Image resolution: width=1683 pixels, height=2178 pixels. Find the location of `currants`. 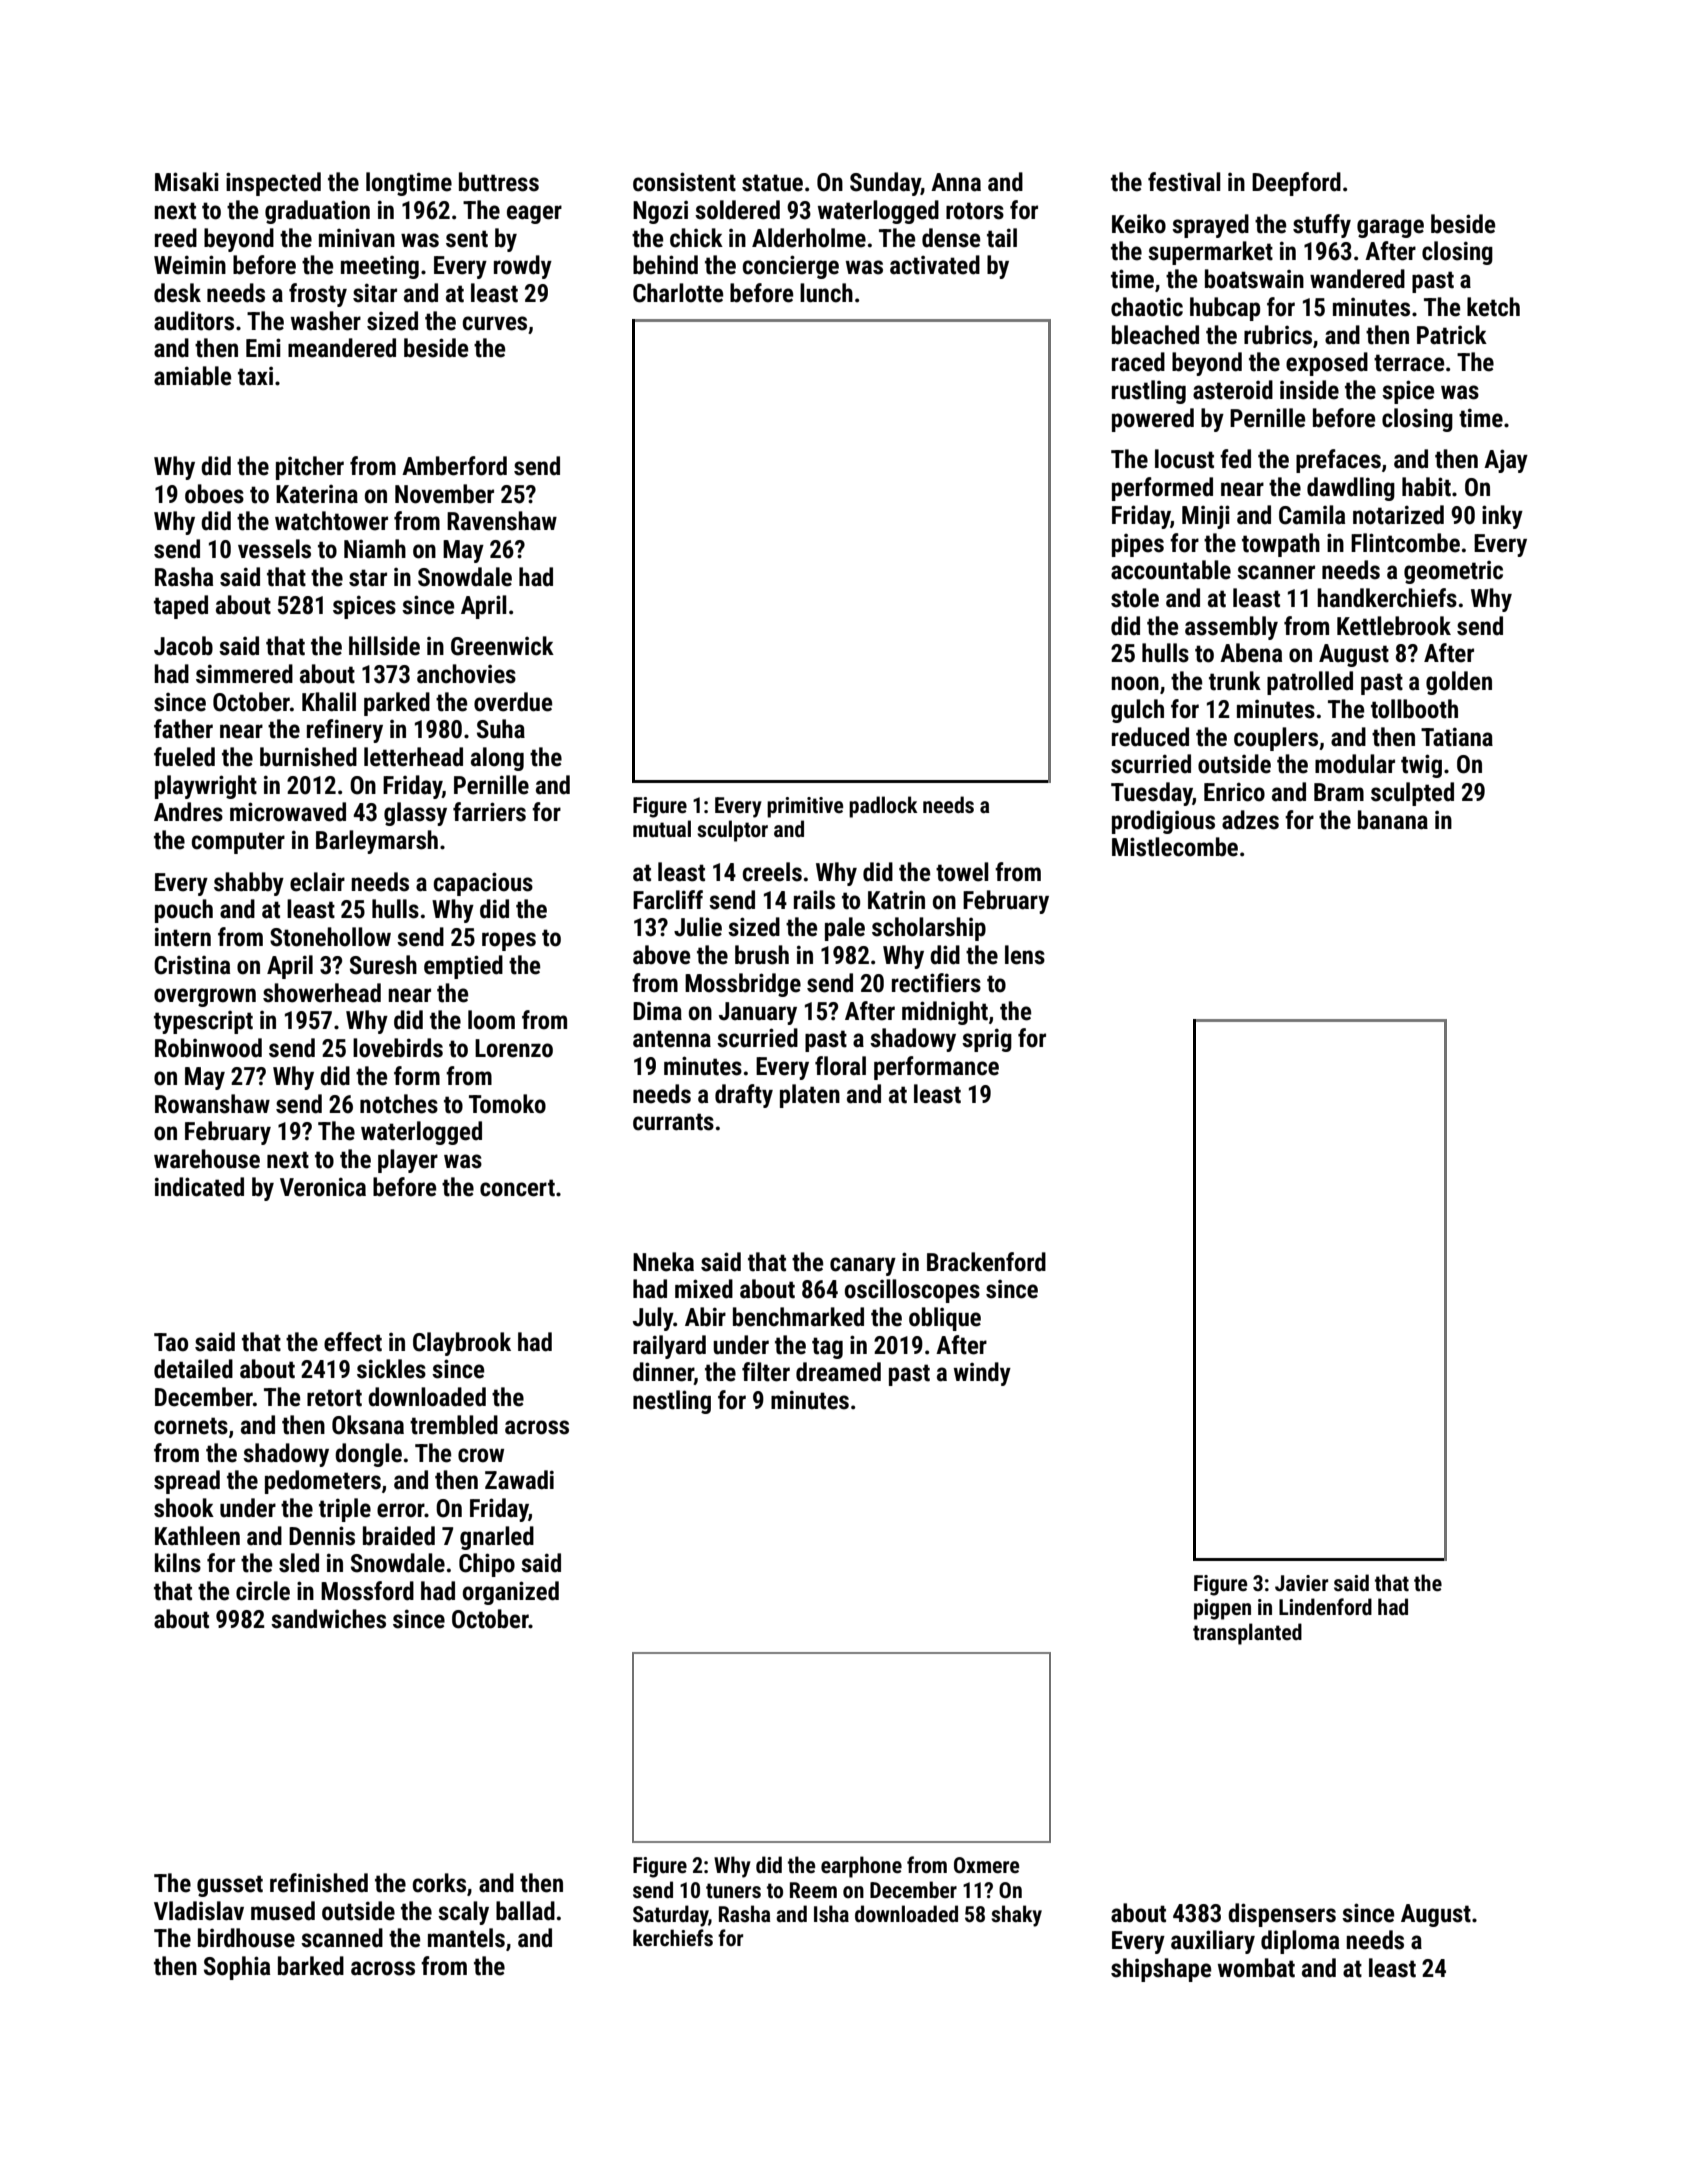

currants is located at coordinates (673, 1122).
